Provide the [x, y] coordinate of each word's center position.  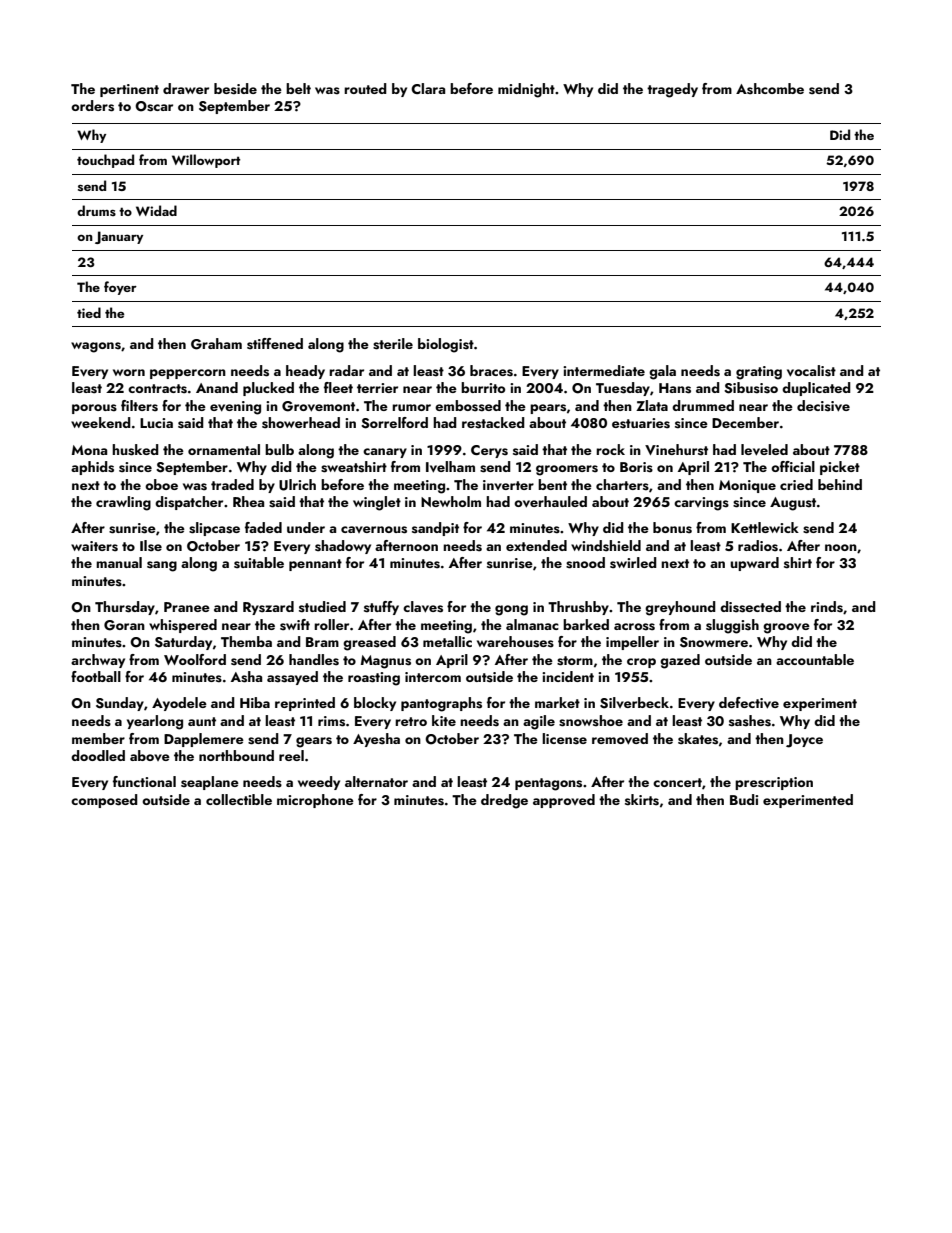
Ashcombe [770, 89]
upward [754, 564]
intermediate [604, 370]
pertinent [129, 90]
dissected [750, 607]
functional [144, 781]
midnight [526, 90]
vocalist [811, 371]
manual [119, 562]
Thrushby [578, 608]
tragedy [672, 90]
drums [96, 210]
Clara [428, 88]
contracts [157, 389]
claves [423, 607]
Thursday [125, 608]
